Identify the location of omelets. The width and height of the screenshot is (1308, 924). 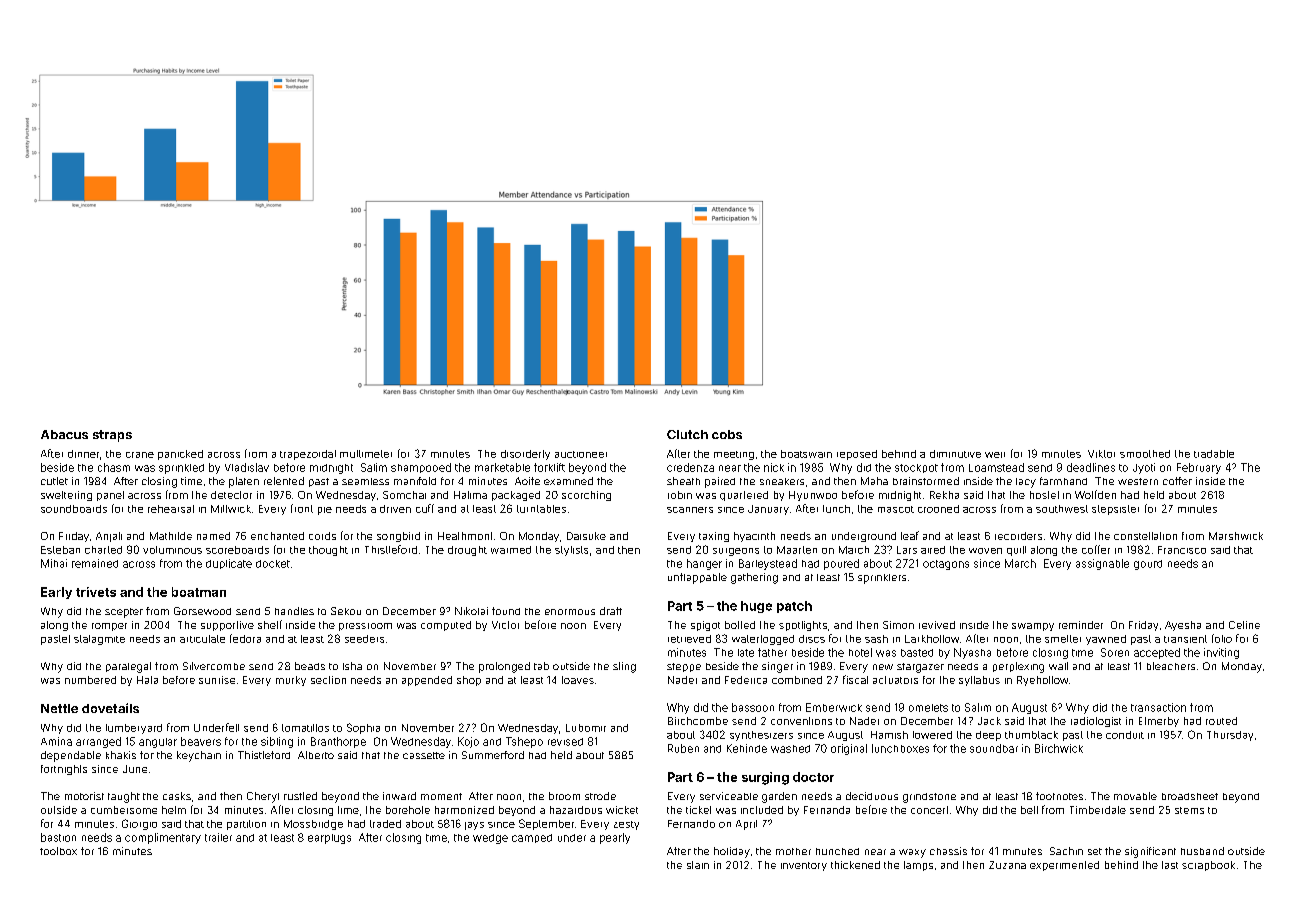
(928, 708).
